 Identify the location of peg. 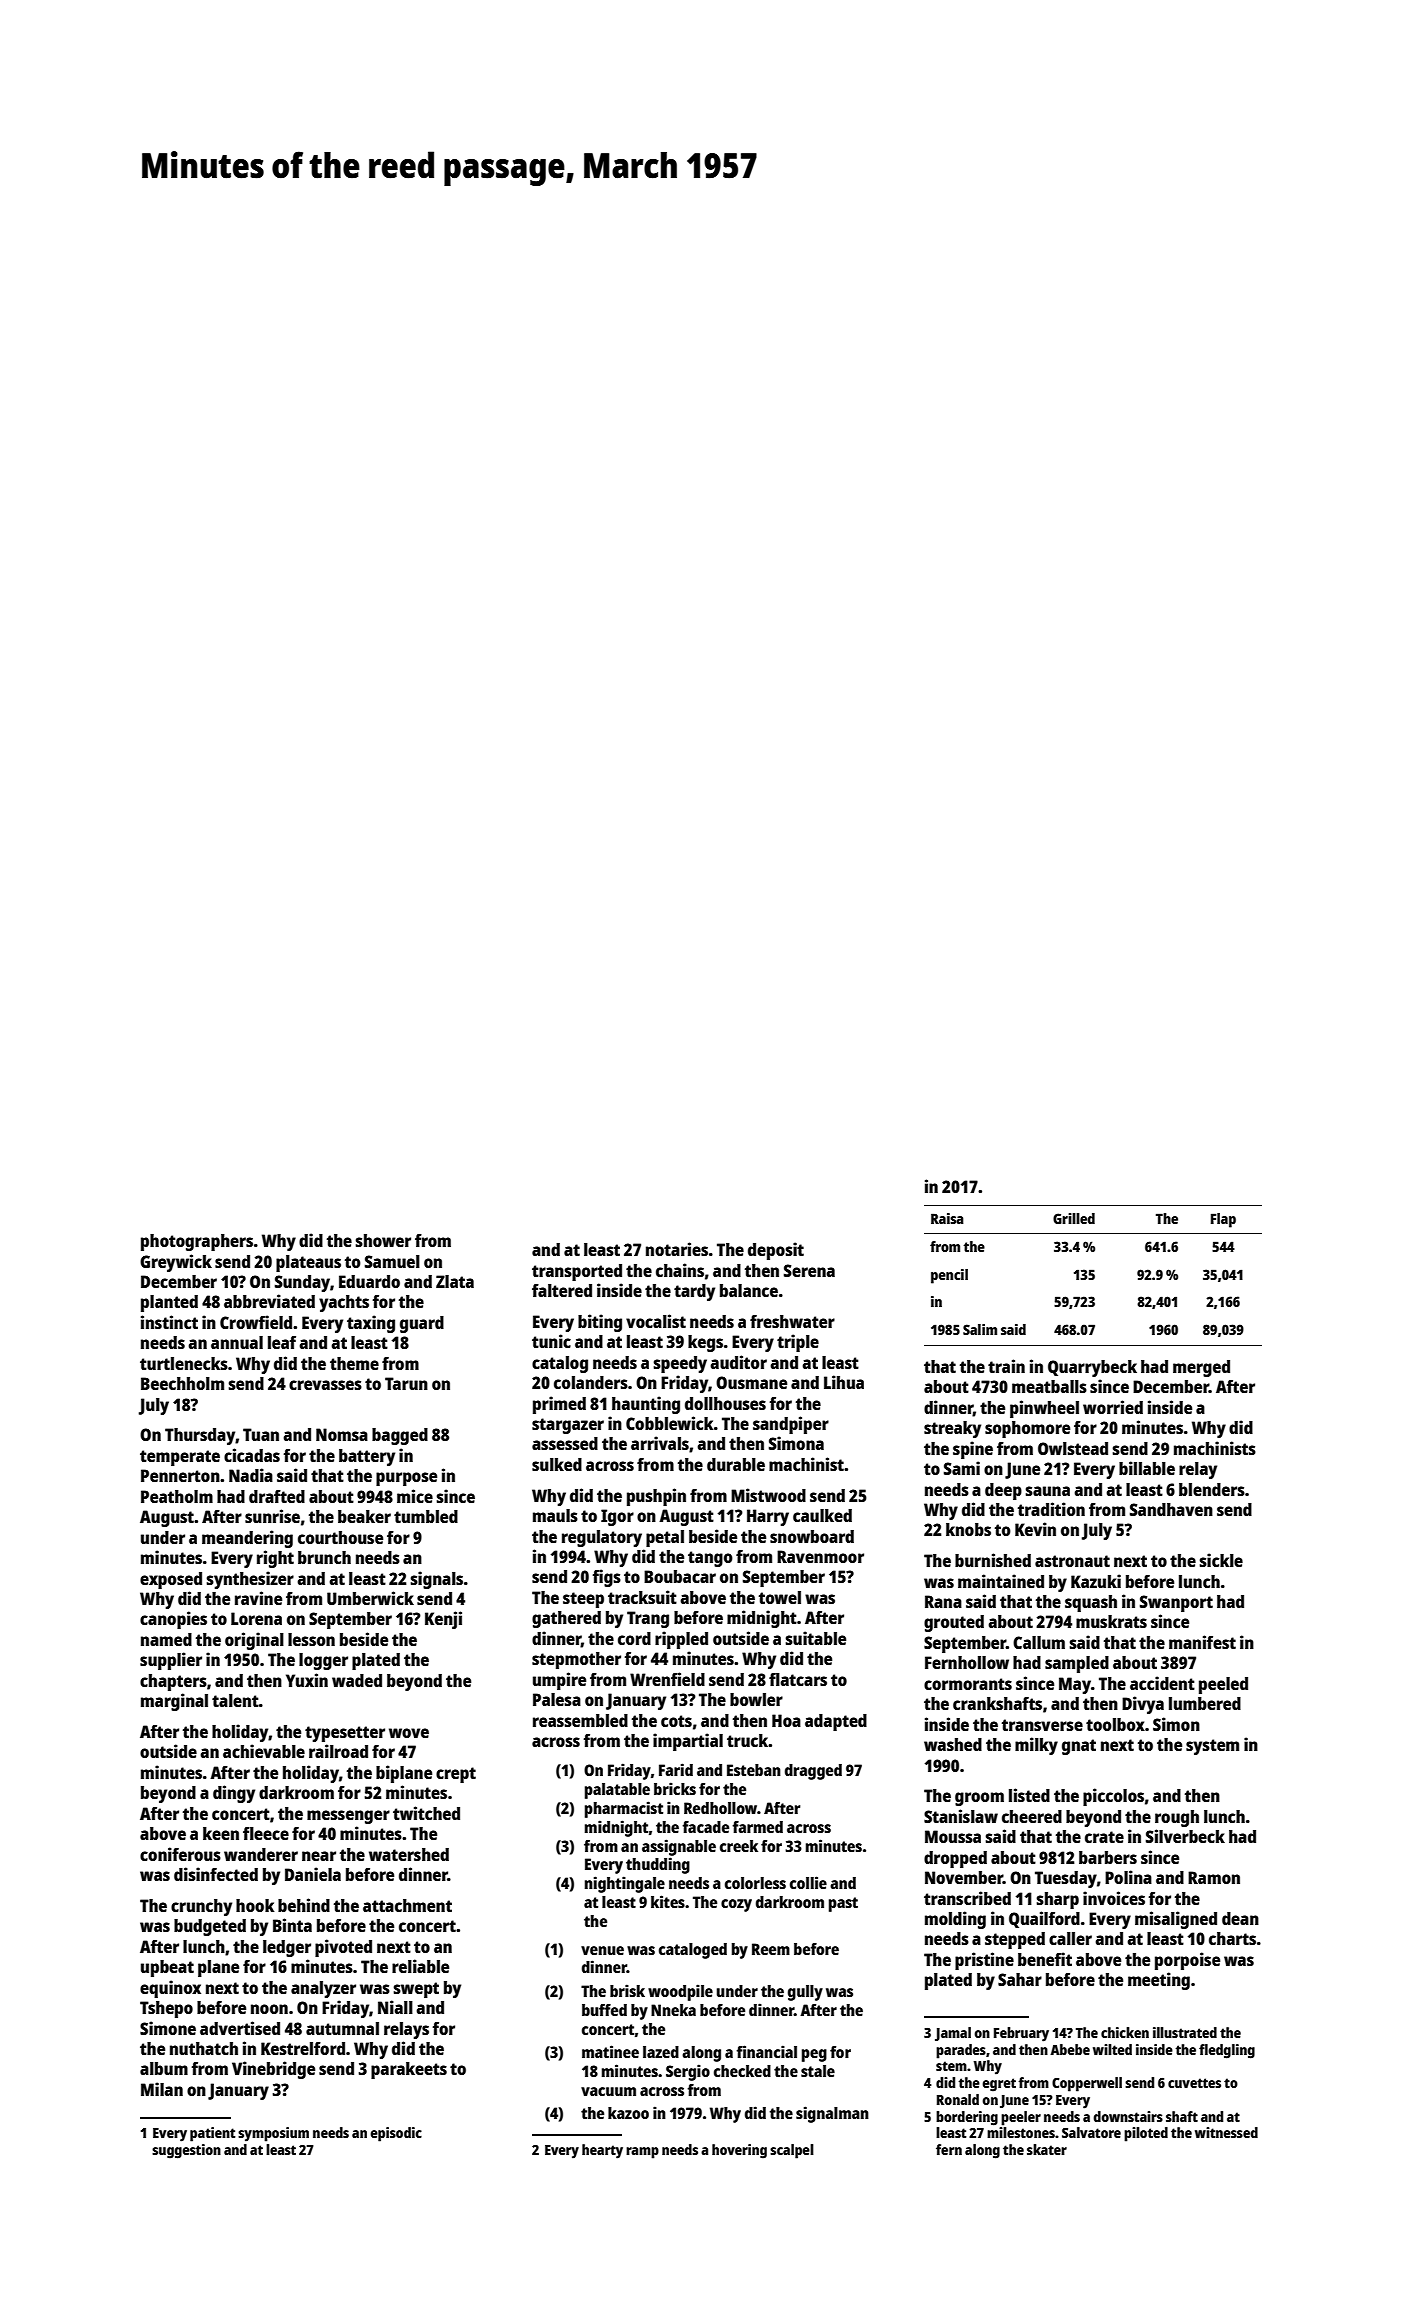
(814, 2055).
